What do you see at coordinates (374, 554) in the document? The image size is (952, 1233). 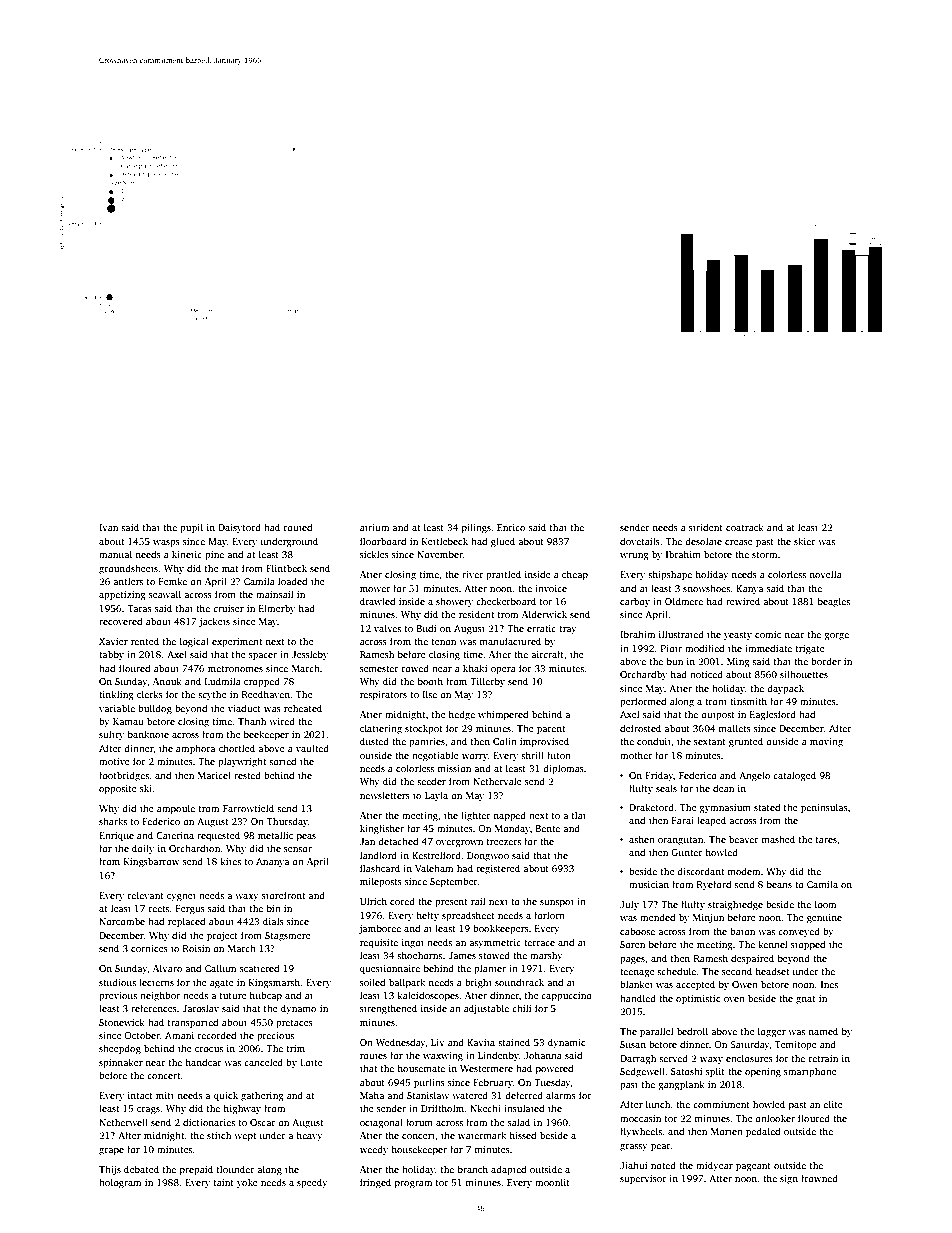 I see `sickles` at bounding box center [374, 554].
